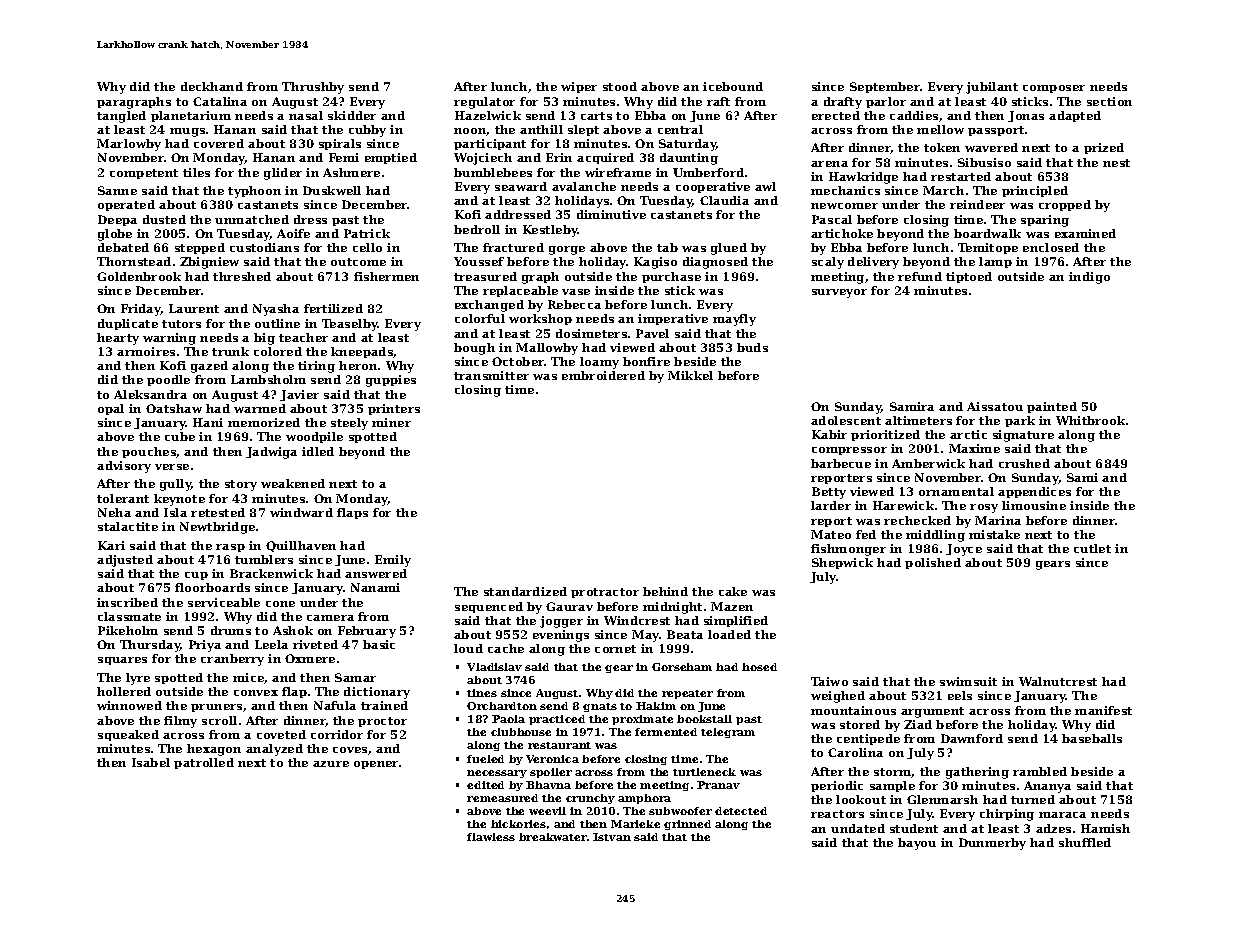 The width and height of the screenshot is (1233, 952). What do you see at coordinates (612, 837) in the screenshot?
I see `Istvan` at bounding box center [612, 837].
